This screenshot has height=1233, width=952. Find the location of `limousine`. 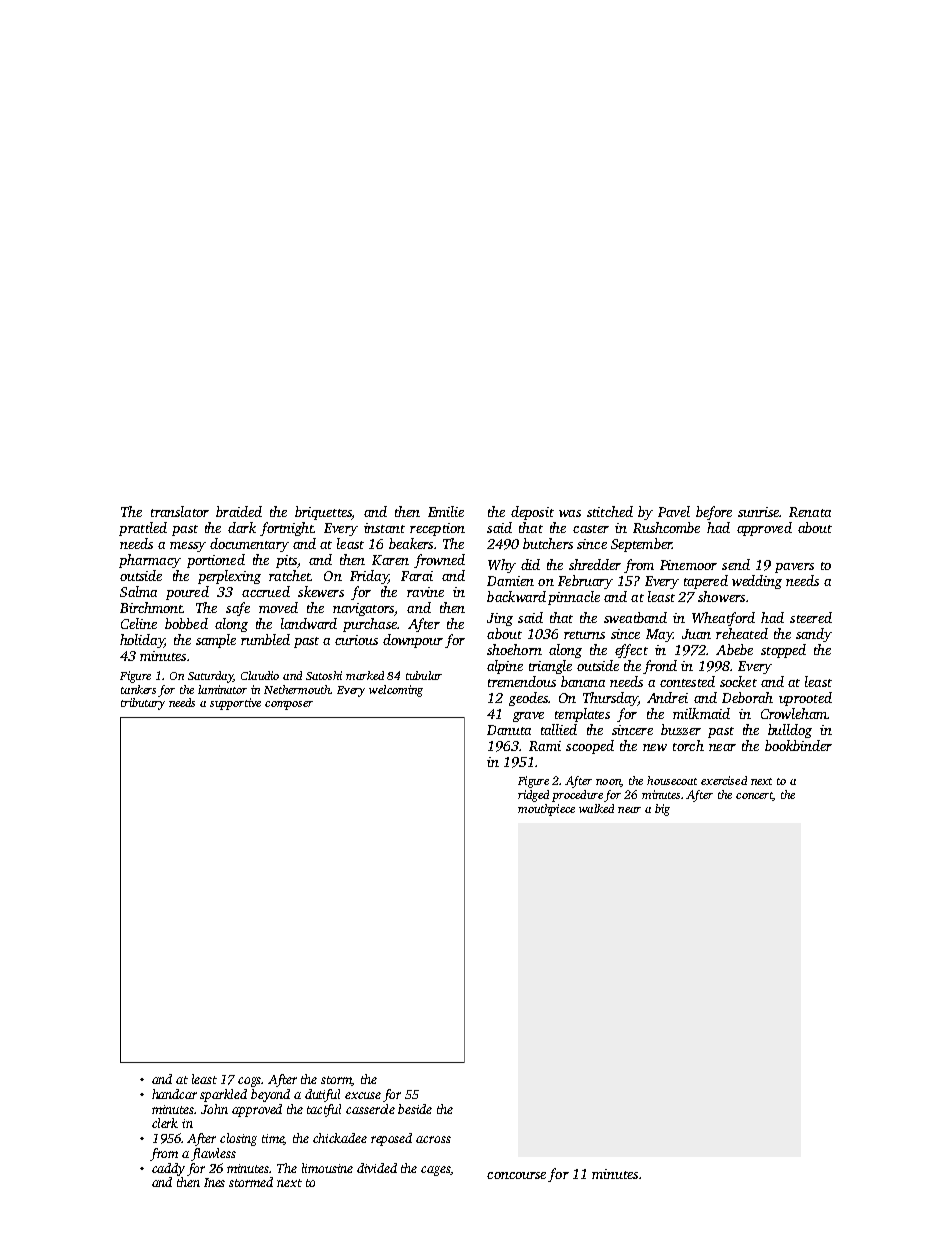

limousine is located at coordinates (327, 1168).
